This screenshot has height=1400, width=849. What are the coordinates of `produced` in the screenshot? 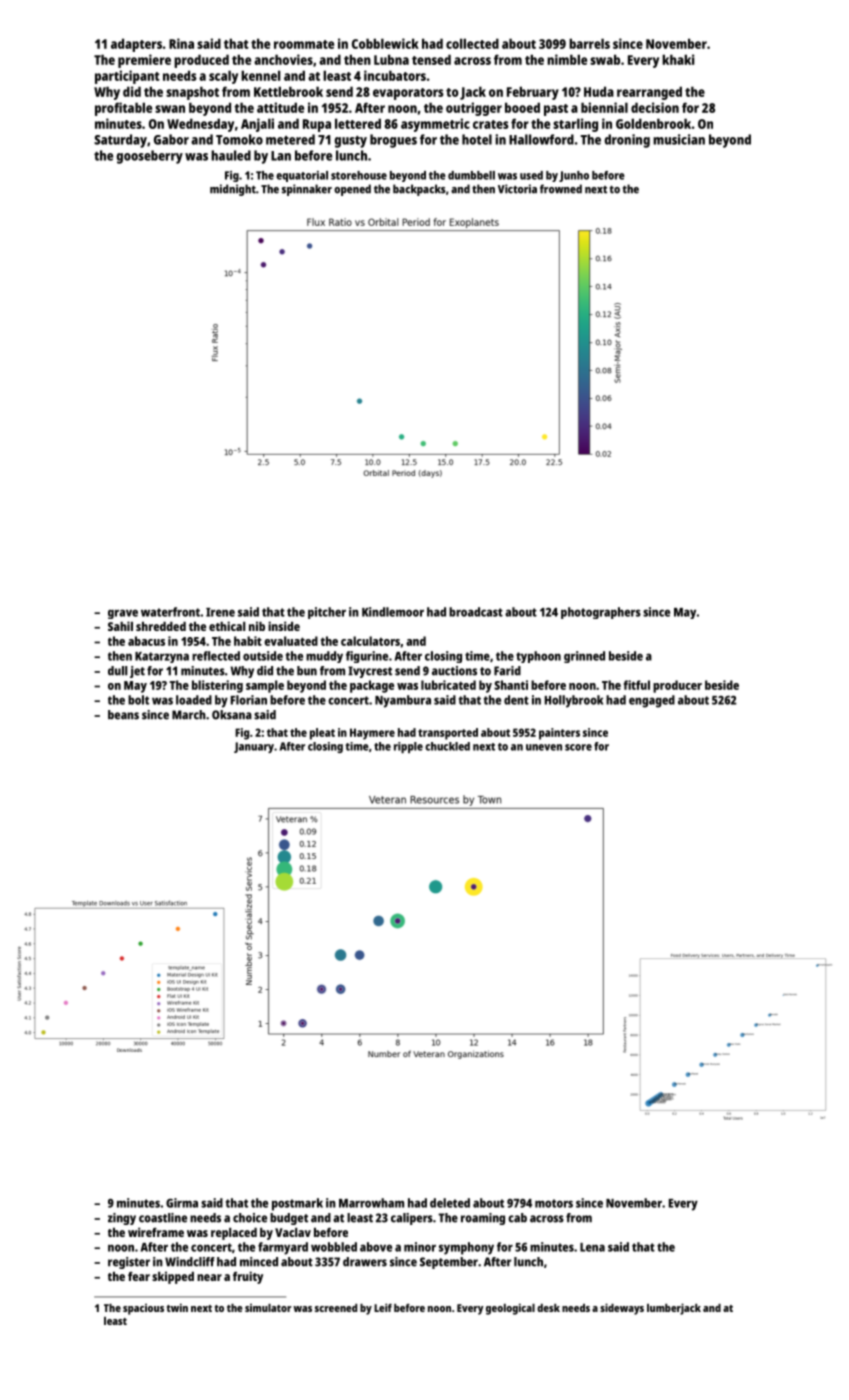 It's located at (201, 61).
